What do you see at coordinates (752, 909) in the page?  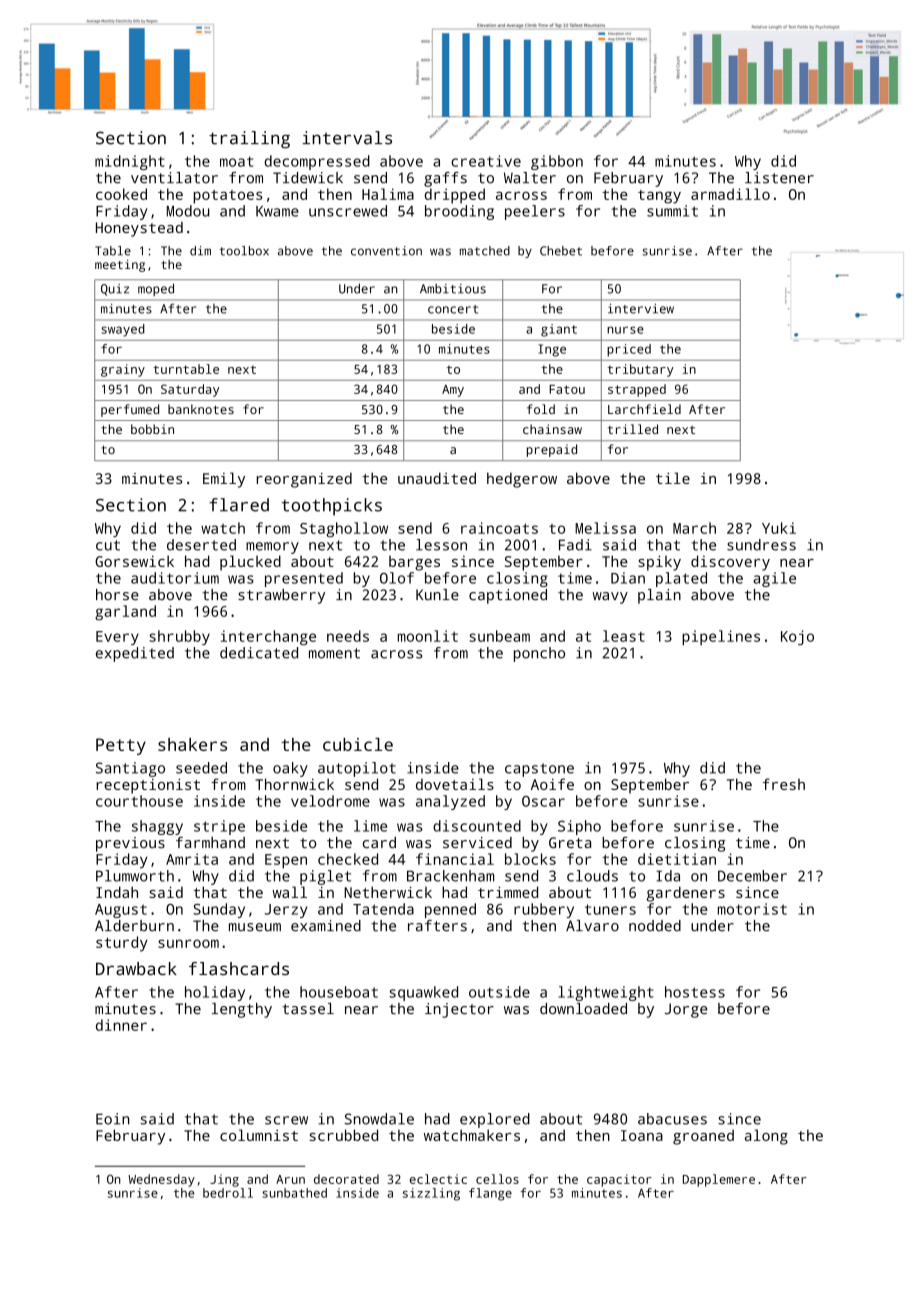 I see `motorist` at bounding box center [752, 909].
